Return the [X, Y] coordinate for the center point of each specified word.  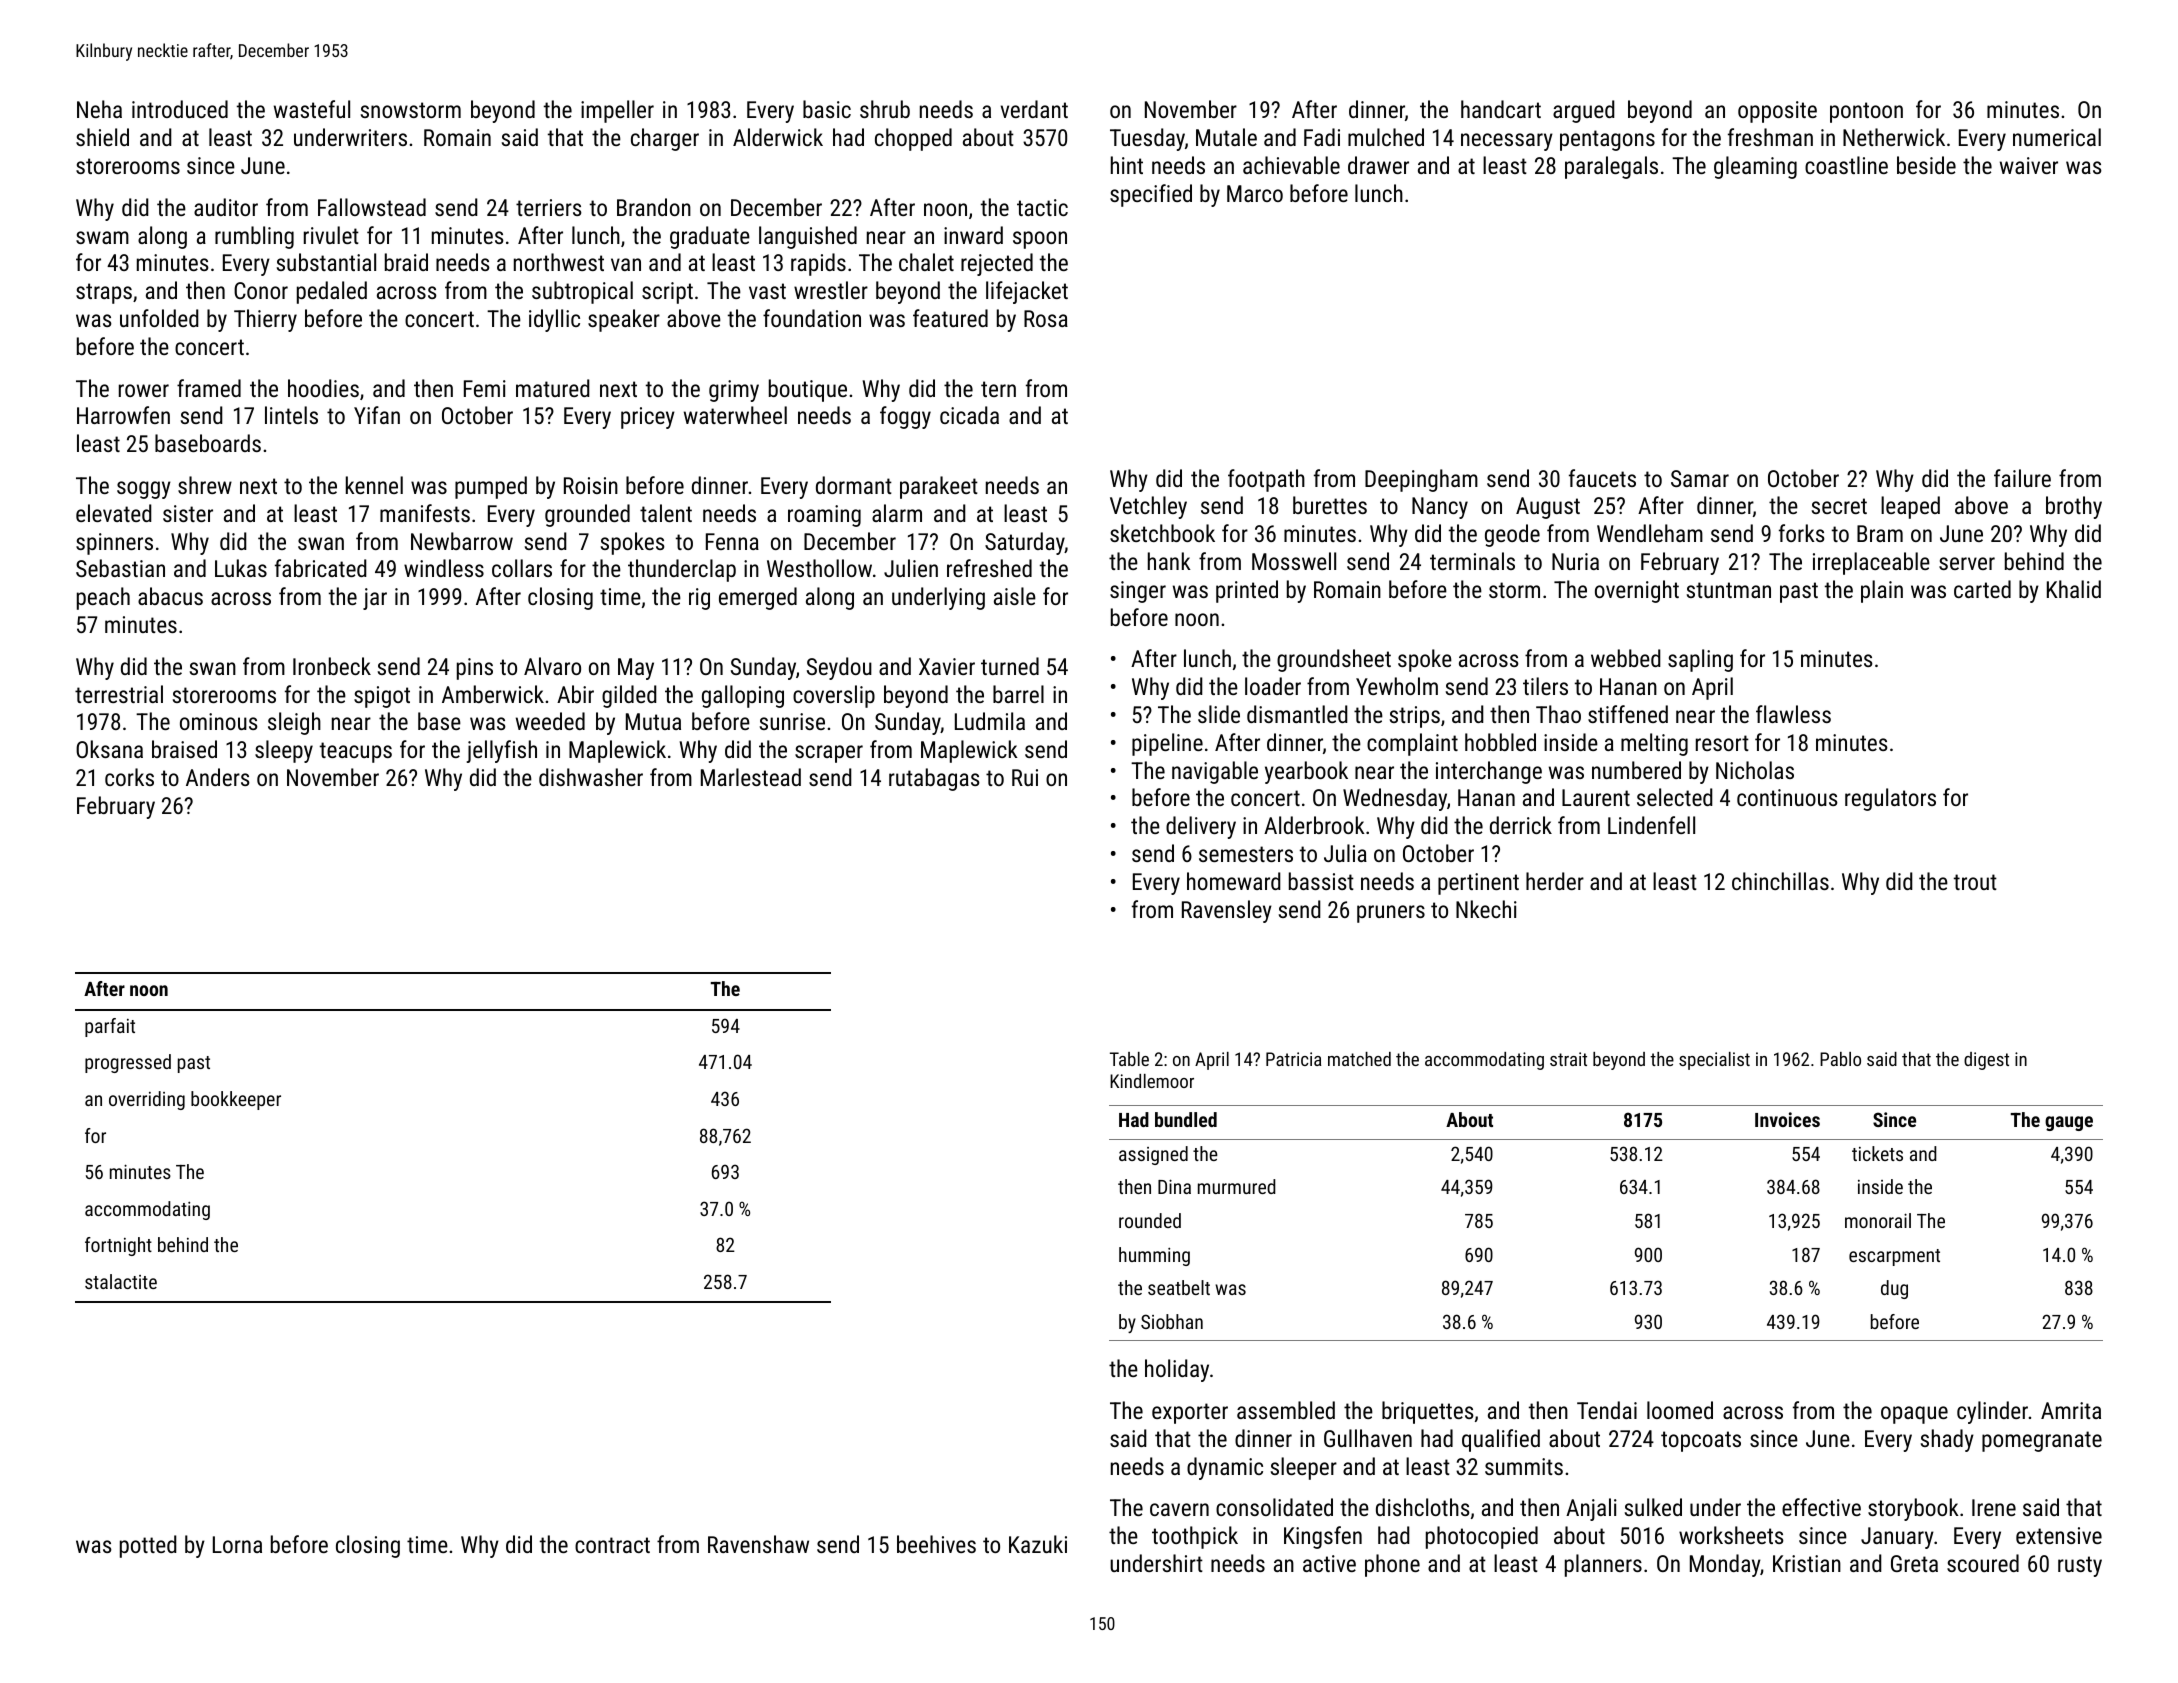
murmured [1237, 1186]
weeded [550, 721]
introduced [180, 109]
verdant [1034, 109]
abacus [170, 596]
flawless [1793, 714]
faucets [1602, 478]
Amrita [2071, 1410]
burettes [1330, 505]
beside [1926, 165]
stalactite [121, 1281]
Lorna [237, 1544]
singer [1138, 592]
